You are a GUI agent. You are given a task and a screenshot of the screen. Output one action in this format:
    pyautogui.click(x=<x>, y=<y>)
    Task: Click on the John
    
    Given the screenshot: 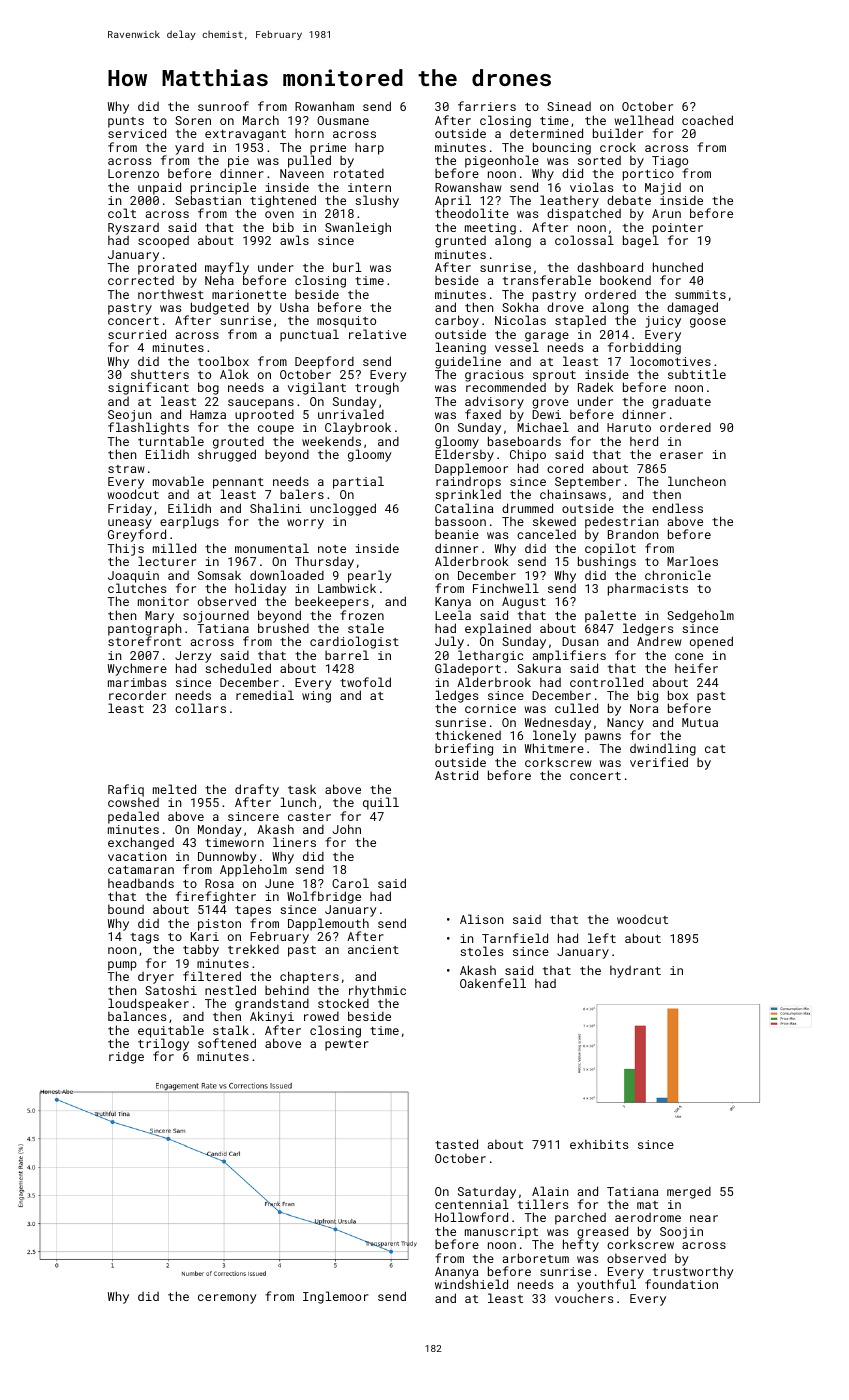 What is the action you would take?
    pyautogui.click(x=347, y=829)
